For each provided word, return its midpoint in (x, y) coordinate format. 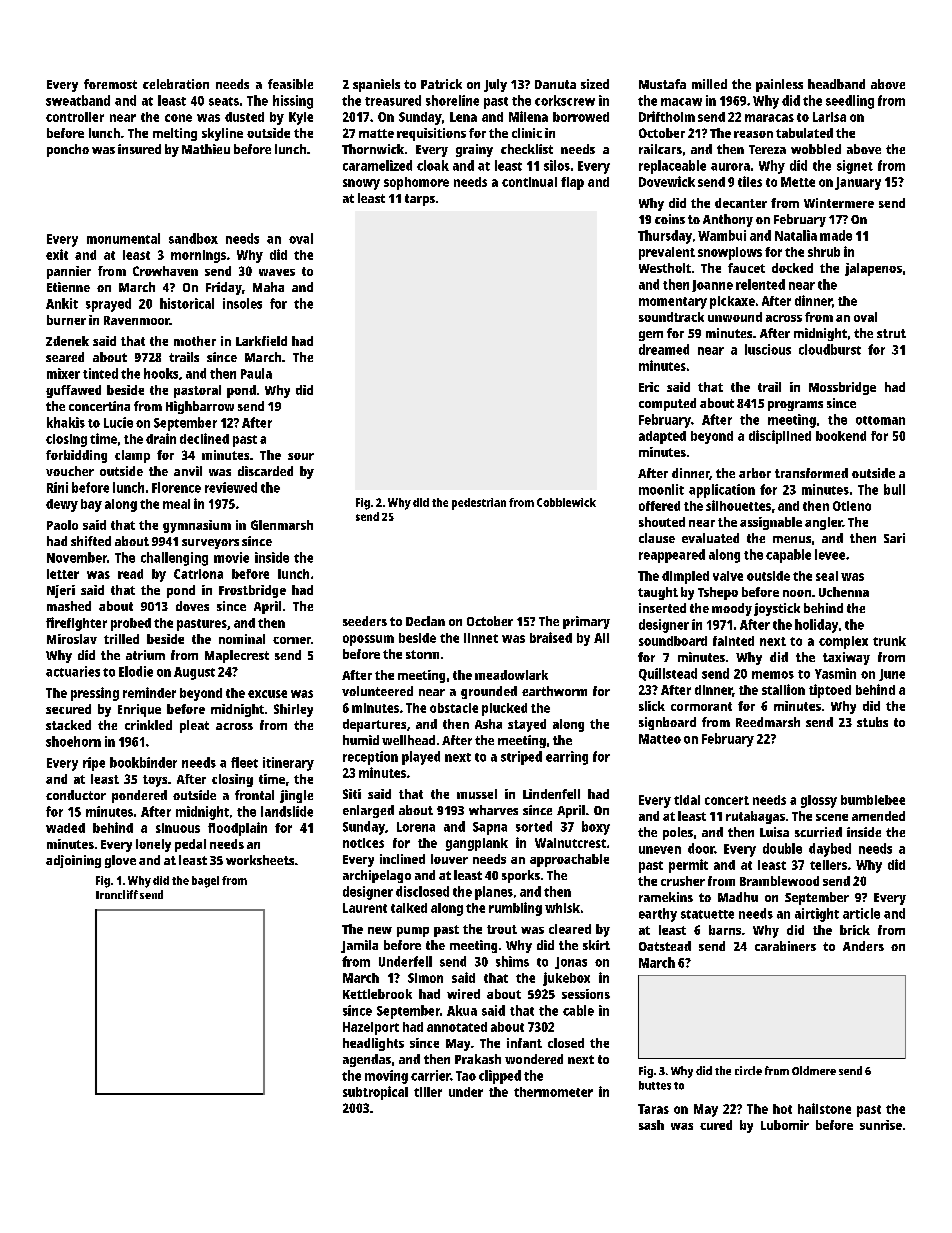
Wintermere (839, 203)
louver (449, 859)
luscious (768, 349)
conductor (76, 795)
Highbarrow (200, 407)
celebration (176, 84)
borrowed (581, 117)
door (701, 848)
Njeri (61, 591)
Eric (649, 387)
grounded (489, 692)
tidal (687, 800)
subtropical (375, 1093)
